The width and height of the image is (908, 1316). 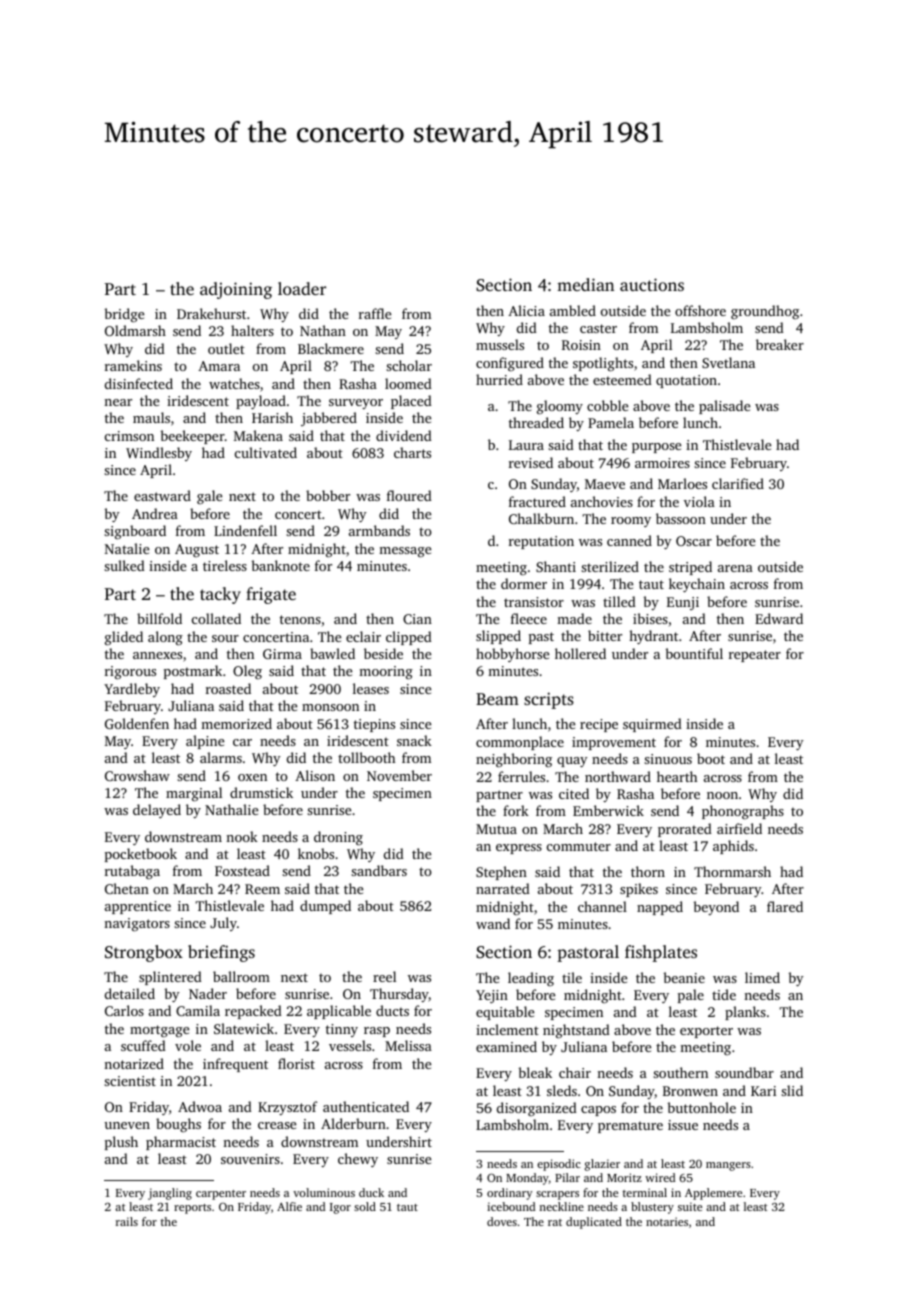 What do you see at coordinates (135, 532) in the image?
I see `signboard` at bounding box center [135, 532].
